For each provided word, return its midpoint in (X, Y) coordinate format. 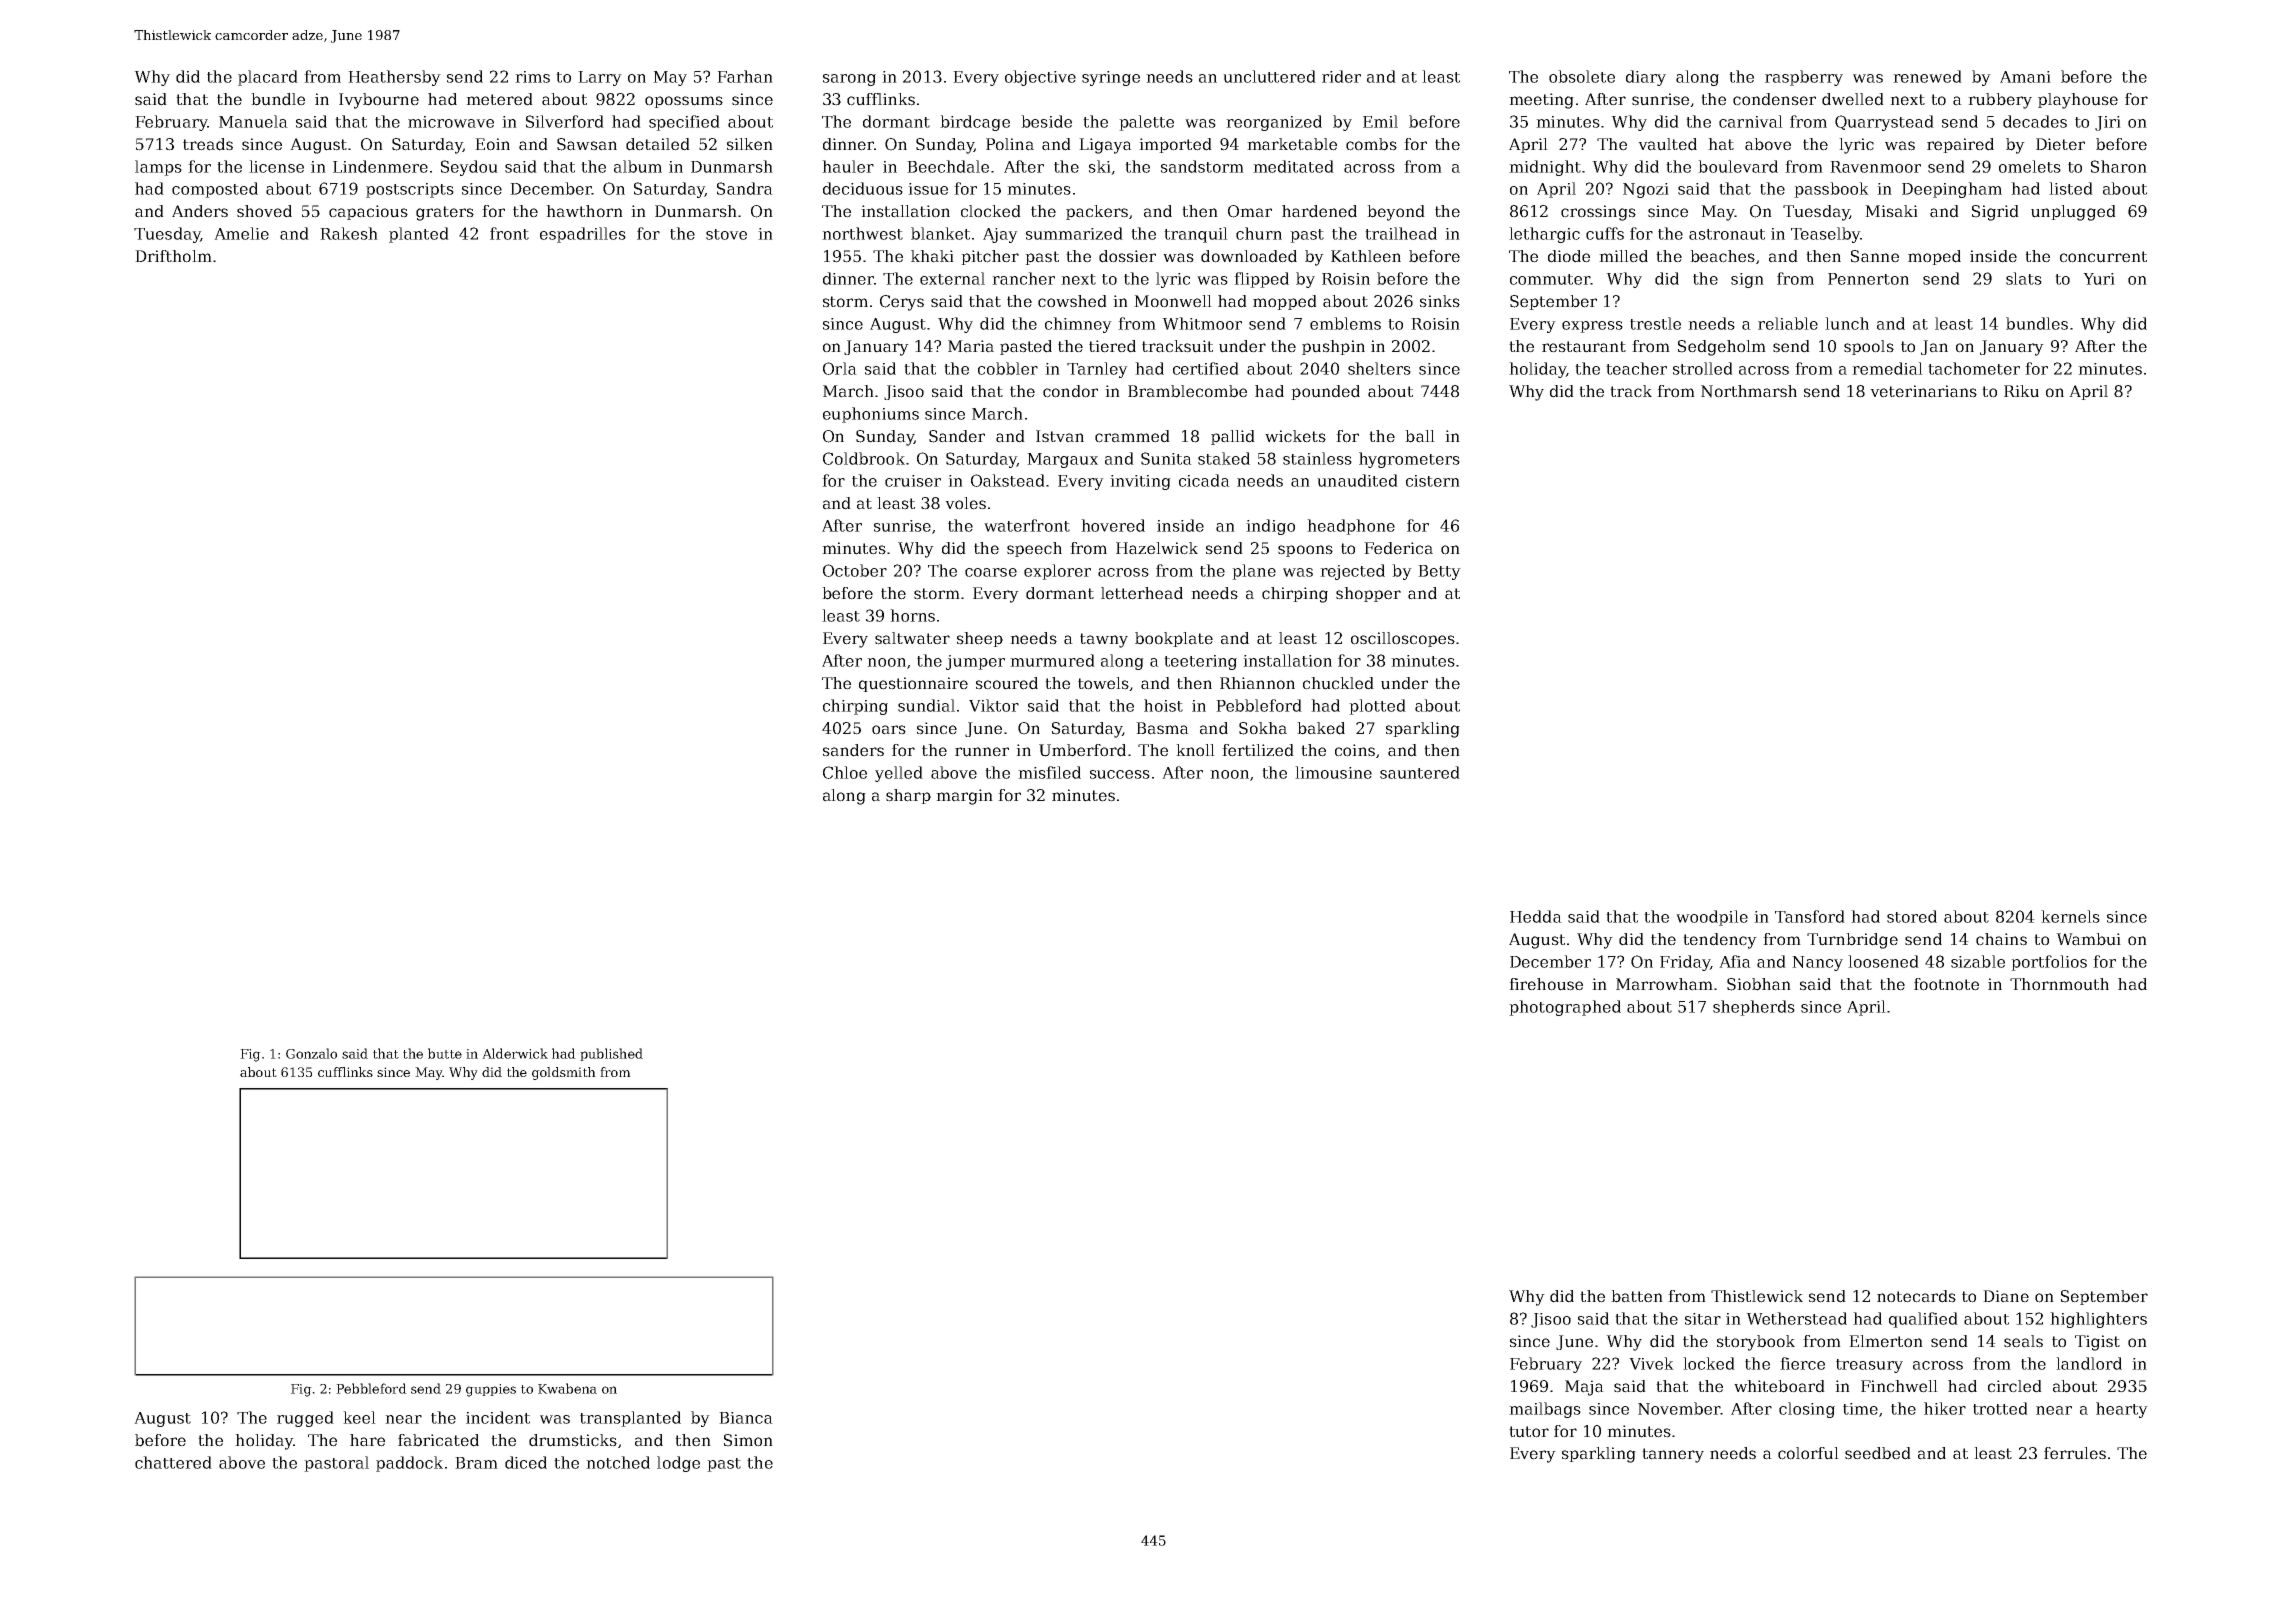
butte (445, 1053)
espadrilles (583, 235)
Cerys (902, 303)
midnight (1545, 168)
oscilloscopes (1403, 639)
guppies (491, 1390)
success (1120, 774)
